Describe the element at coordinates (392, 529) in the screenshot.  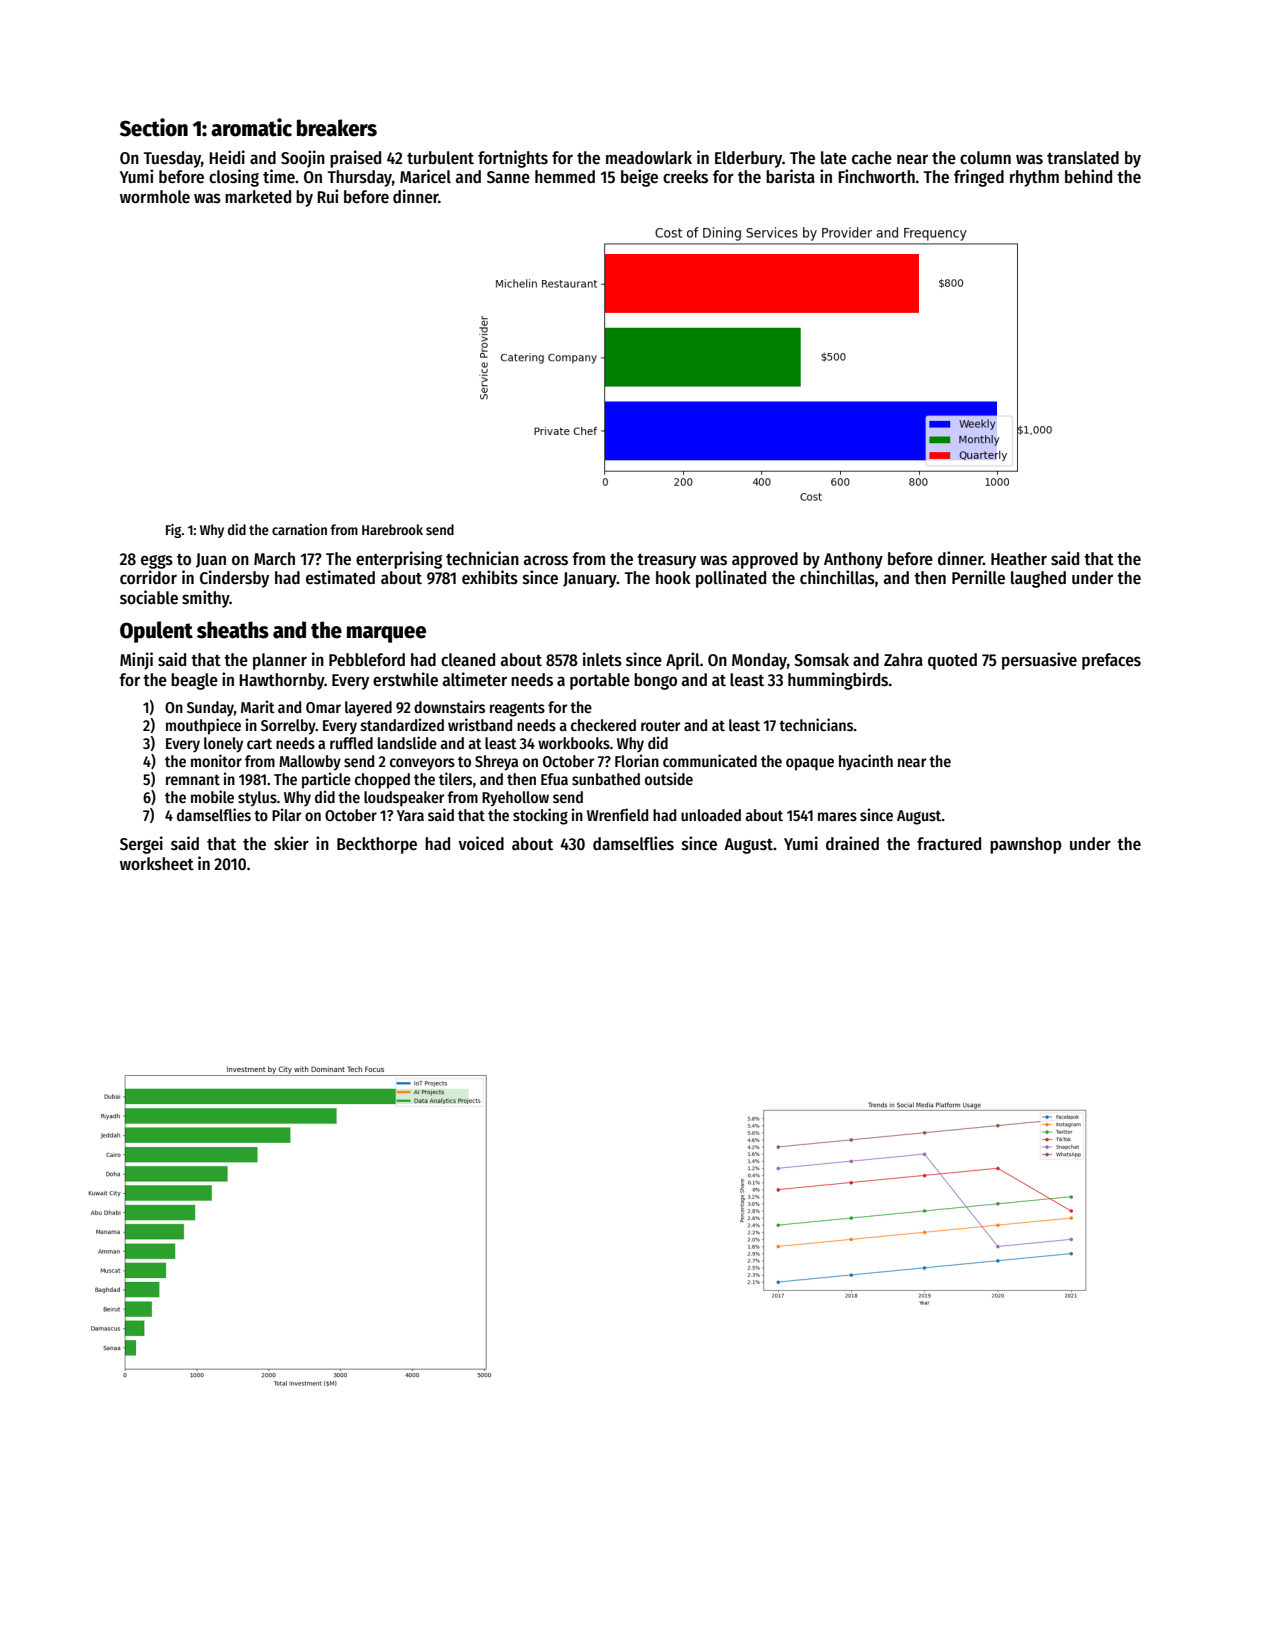
I see `Harebrook` at that location.
